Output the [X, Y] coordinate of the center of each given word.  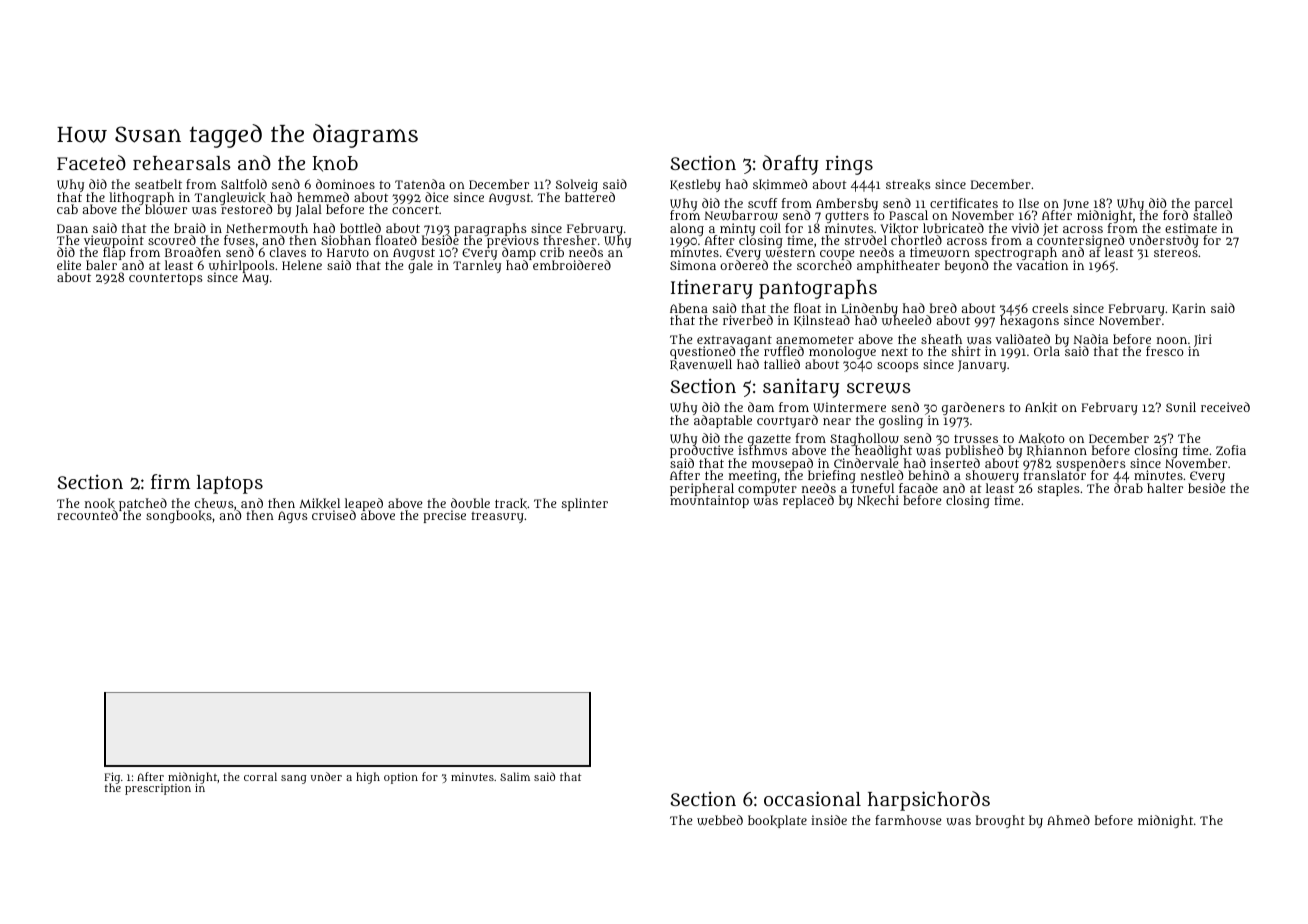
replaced [808, 501]
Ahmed [1068, 820]
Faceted [91, 162]
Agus [293, 517]
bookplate [777, 821]
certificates [964, 203]
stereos [1176, 253]
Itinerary [712, 289]
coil [770, 228]
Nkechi [878, 500]
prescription [158, 789]
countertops [166, 279]
